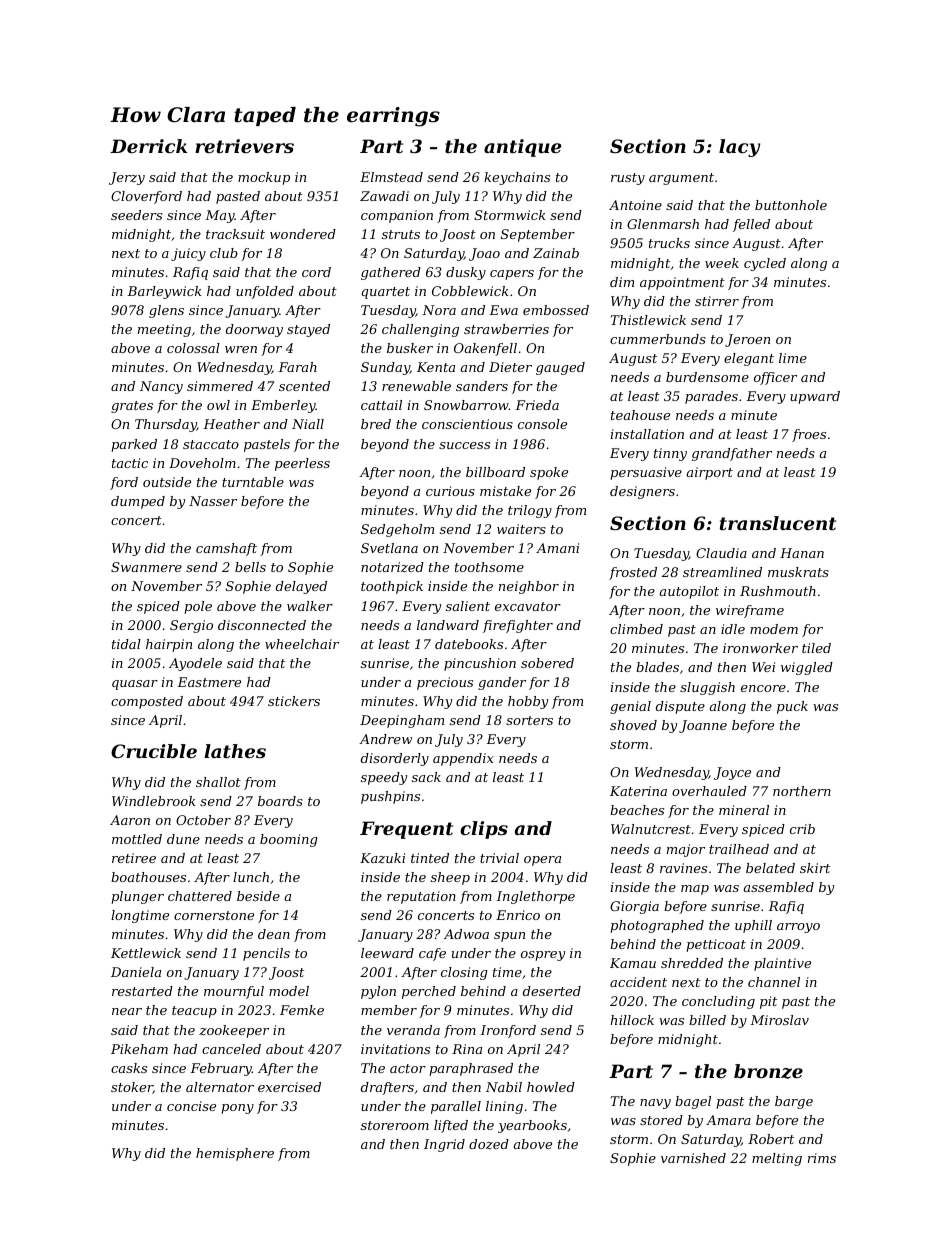  Describe the element at coordinates (709, 791) in the document. I see `overhauled` at that location.
